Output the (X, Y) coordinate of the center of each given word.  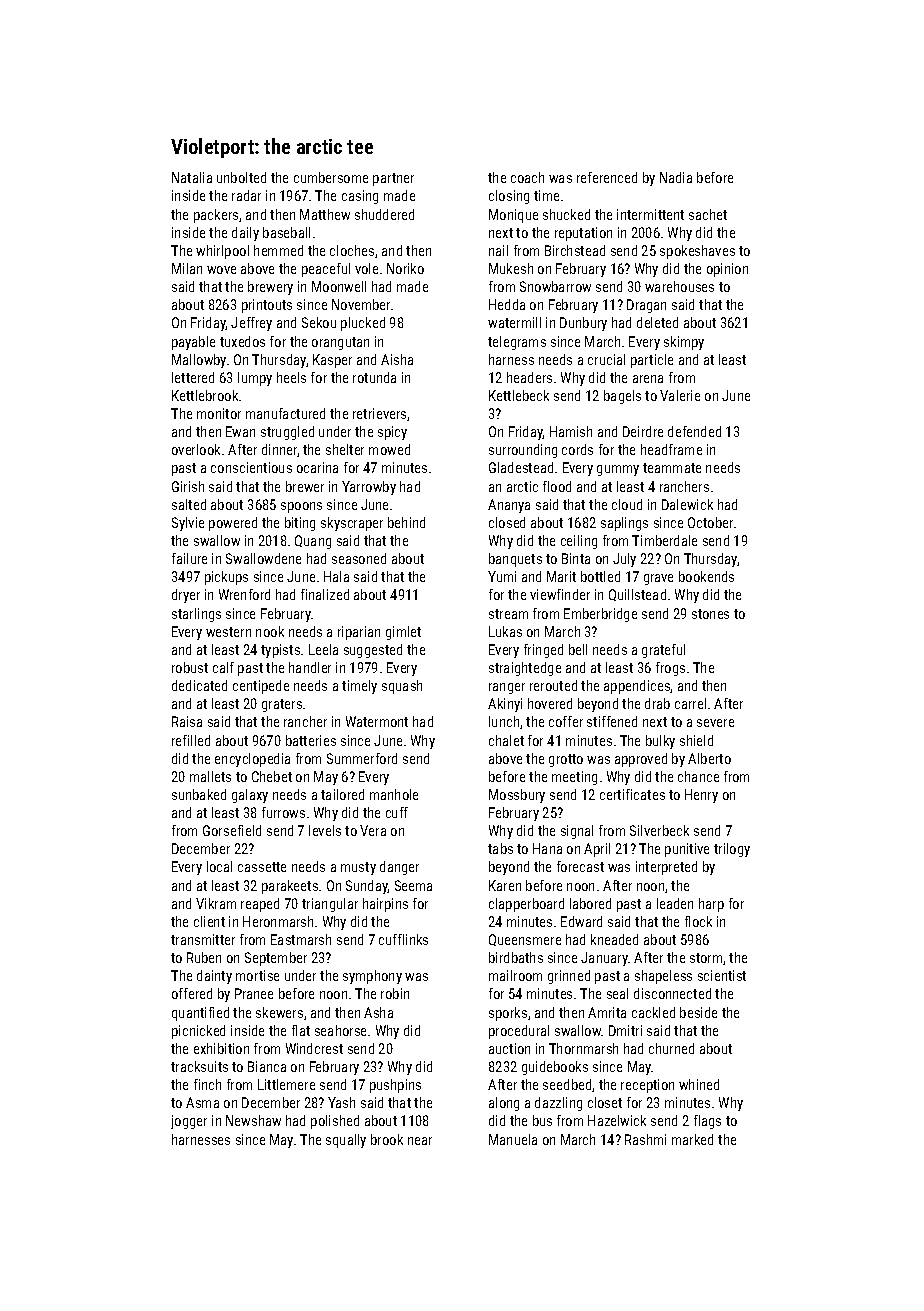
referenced (607, 177)
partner (393, 179)
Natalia (192, 177)
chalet (506, 740)
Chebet (272, 776)
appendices (637, 687)
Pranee (254, 993)
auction (509, 1048)
